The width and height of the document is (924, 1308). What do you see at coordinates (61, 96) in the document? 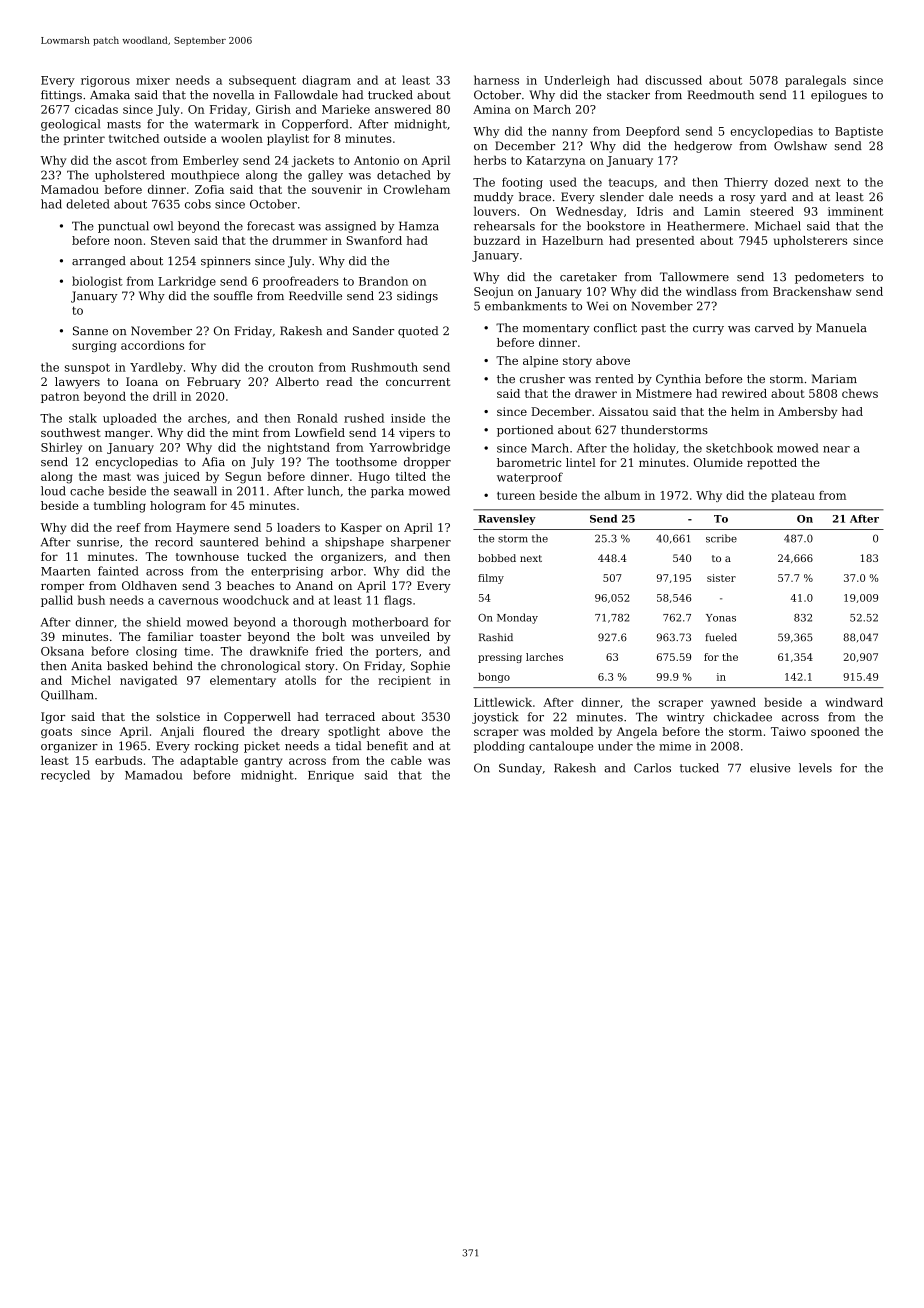
I see `fittings` at bounding box center [61, 96].
